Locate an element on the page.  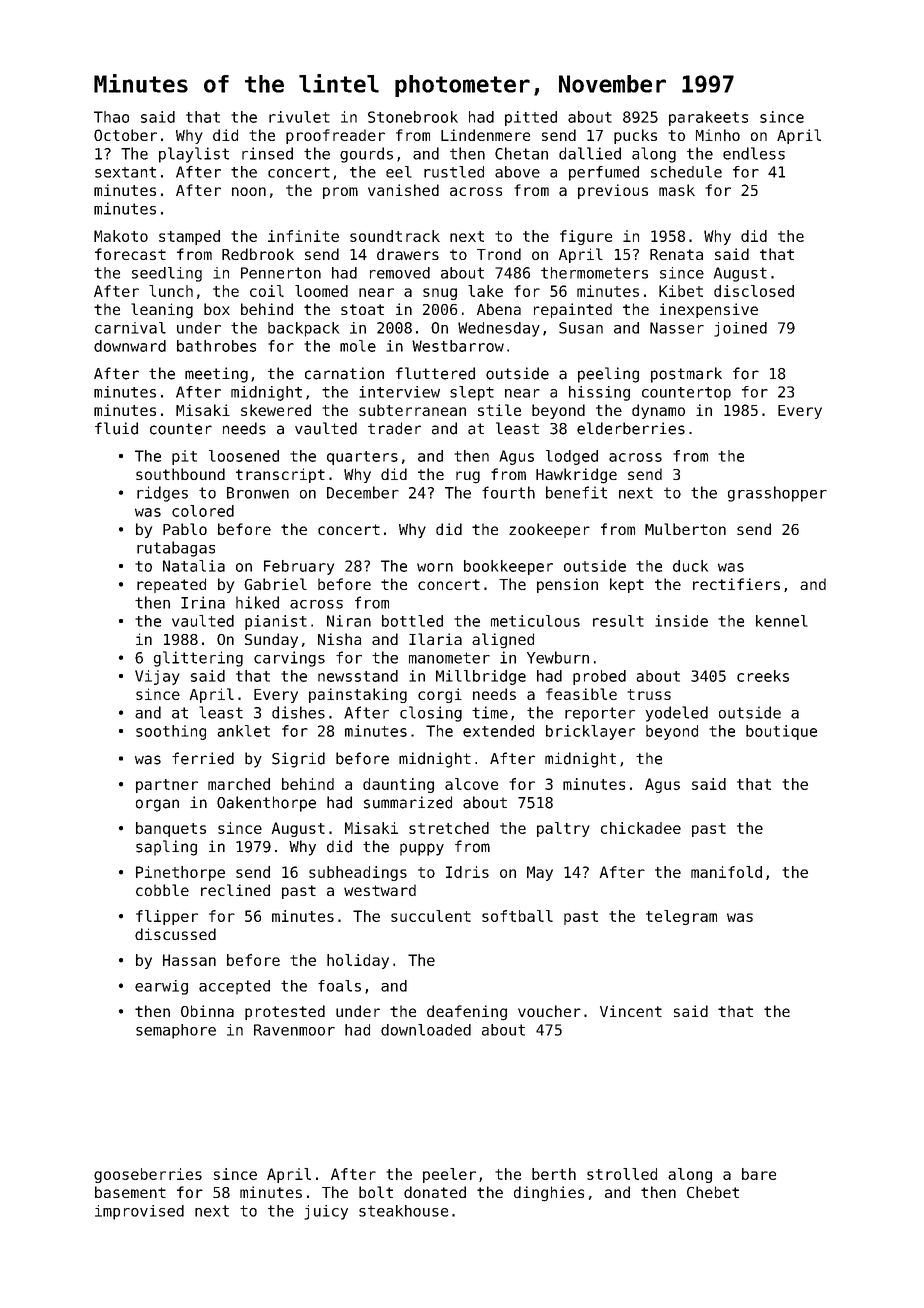
sapling is located at coordinates (166, 848).
